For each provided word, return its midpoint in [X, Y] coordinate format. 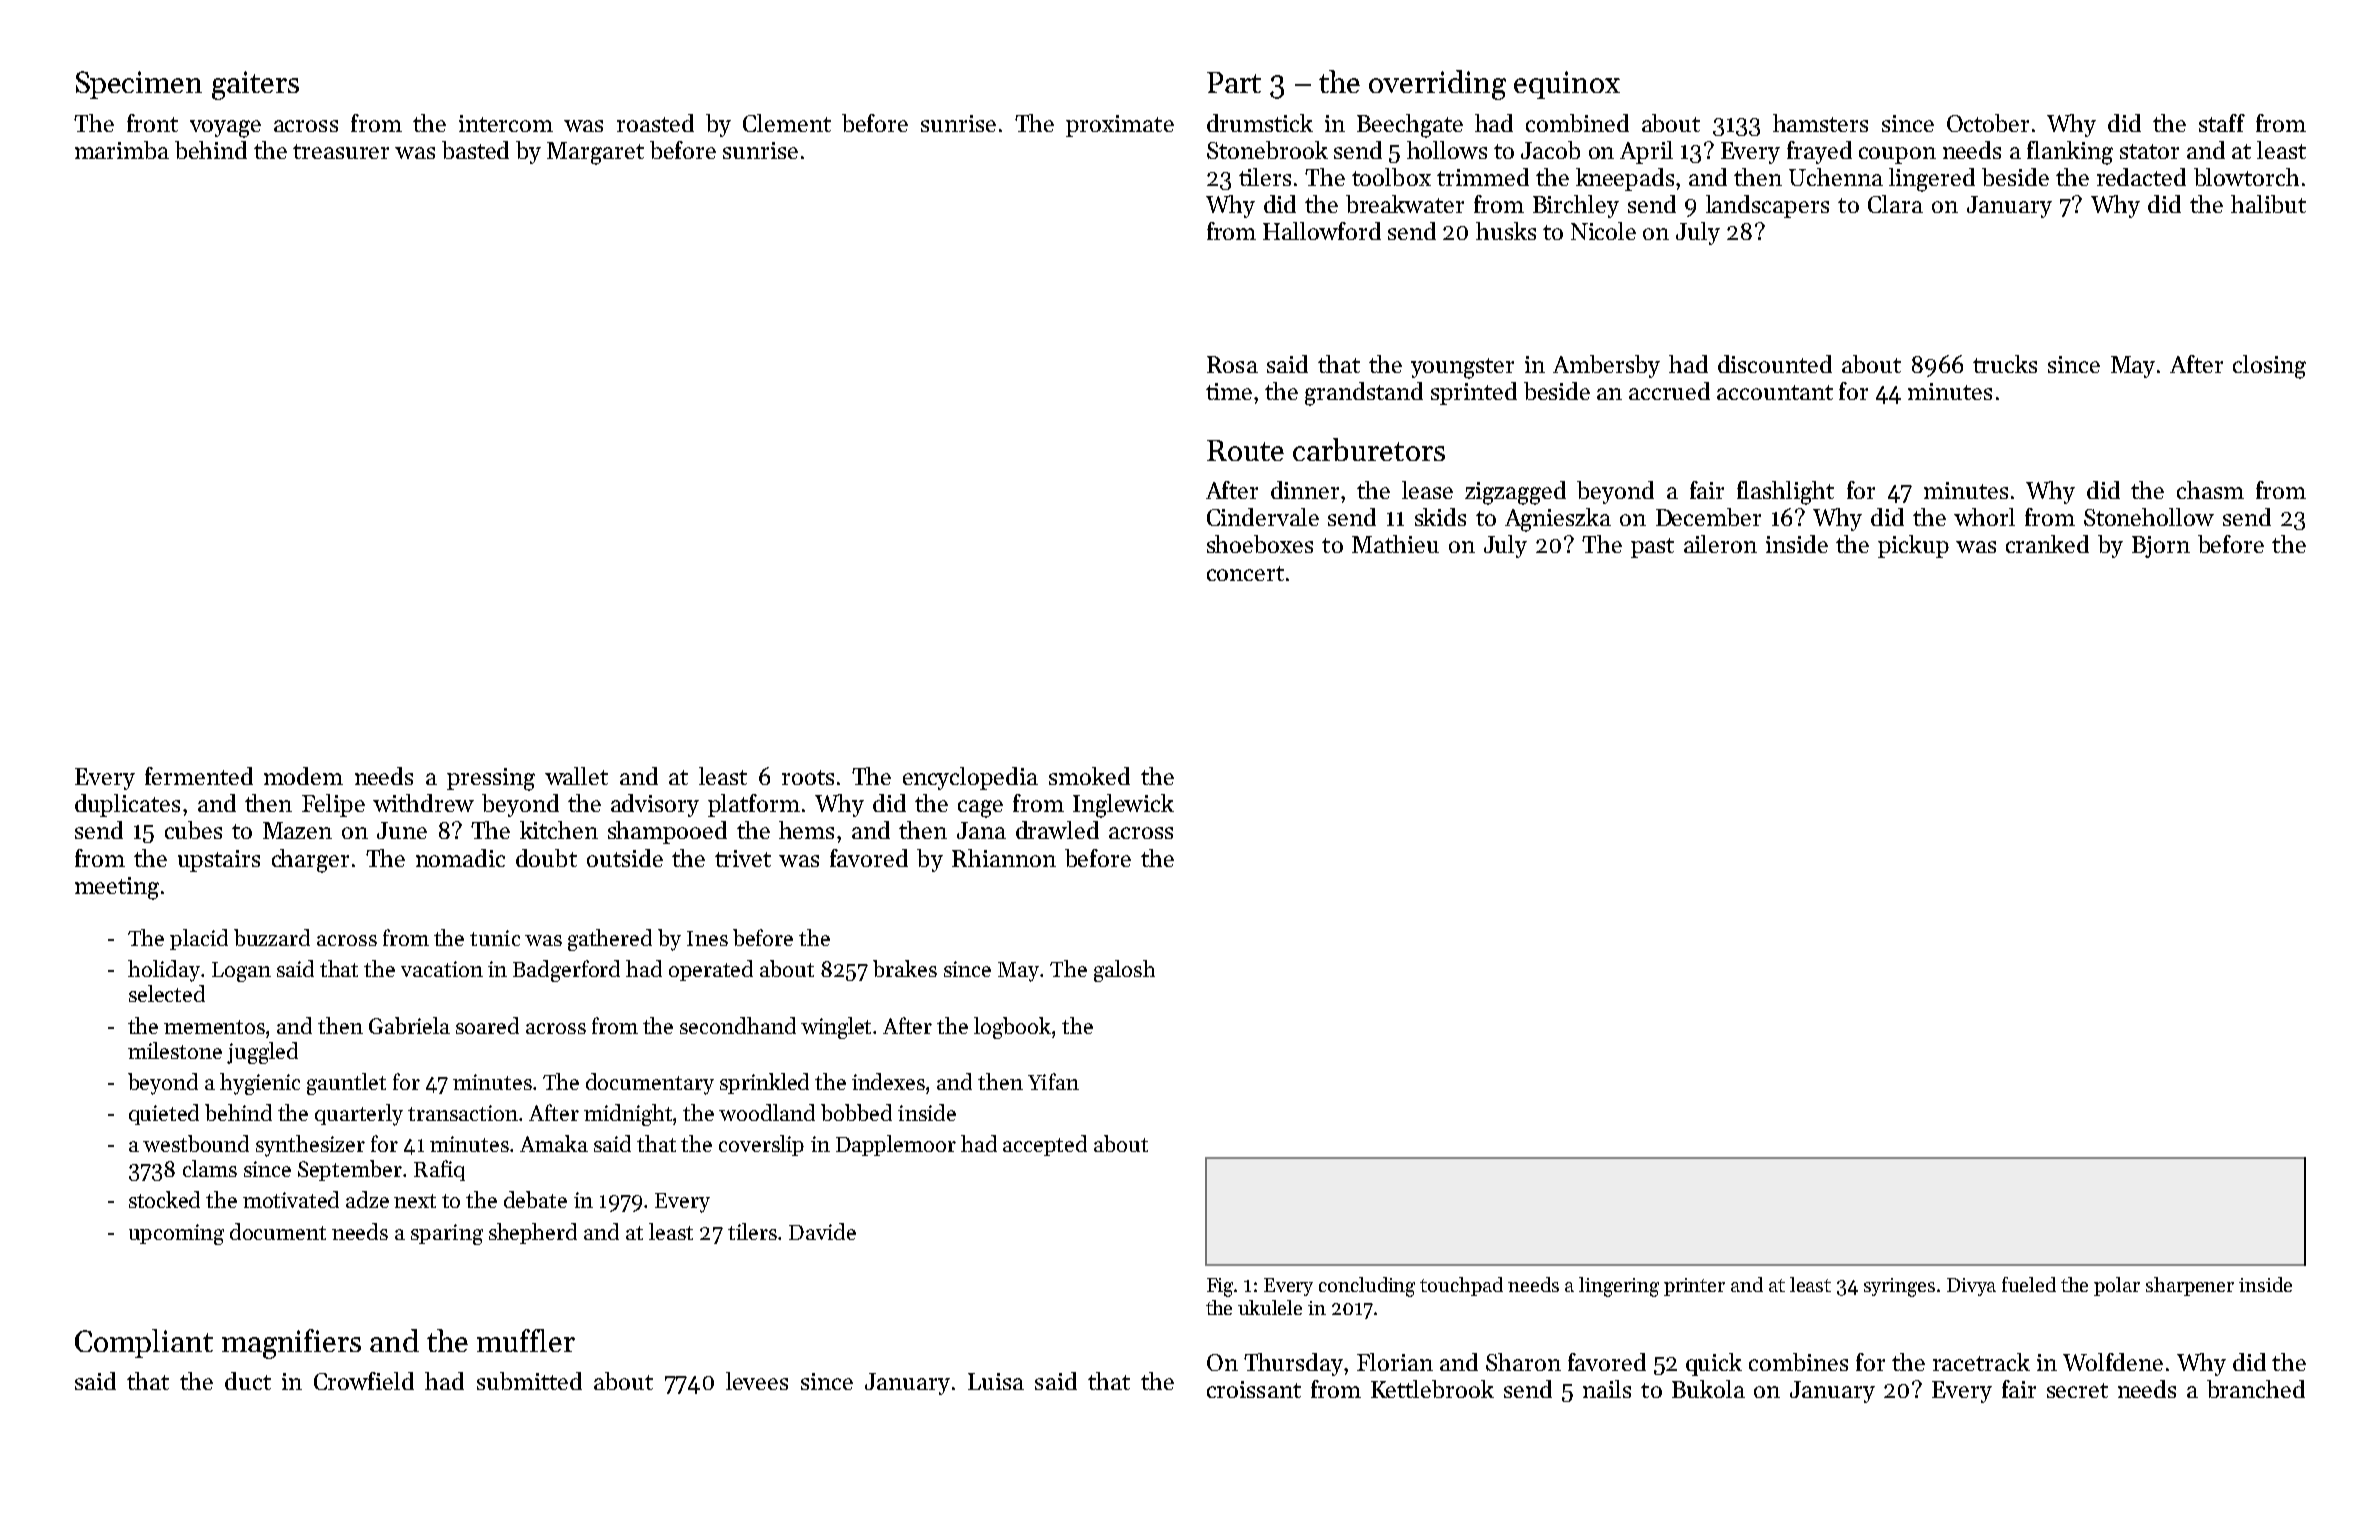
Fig [1220, 1287]
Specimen [139, 85]
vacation [442, 969]
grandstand [1364, 394]
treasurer [341, 151]
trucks [2005, 364]
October [1988, 123]
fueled [2029, 1284]
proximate [1120, 126]
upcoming [176, 1234]
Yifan [1053, 1081]
